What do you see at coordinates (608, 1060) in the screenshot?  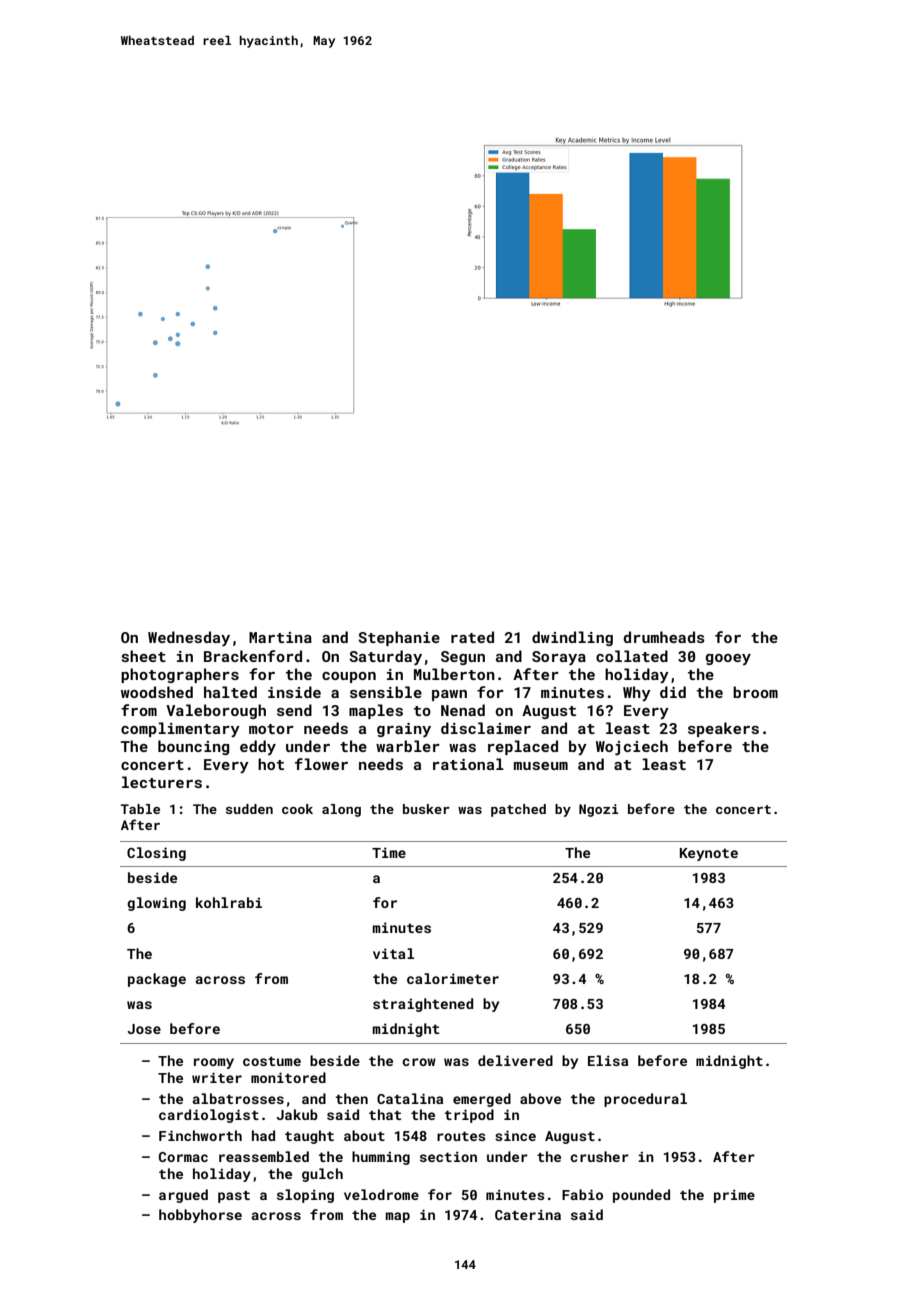 I see `Elisa` at bounding box center [608, 1060].
